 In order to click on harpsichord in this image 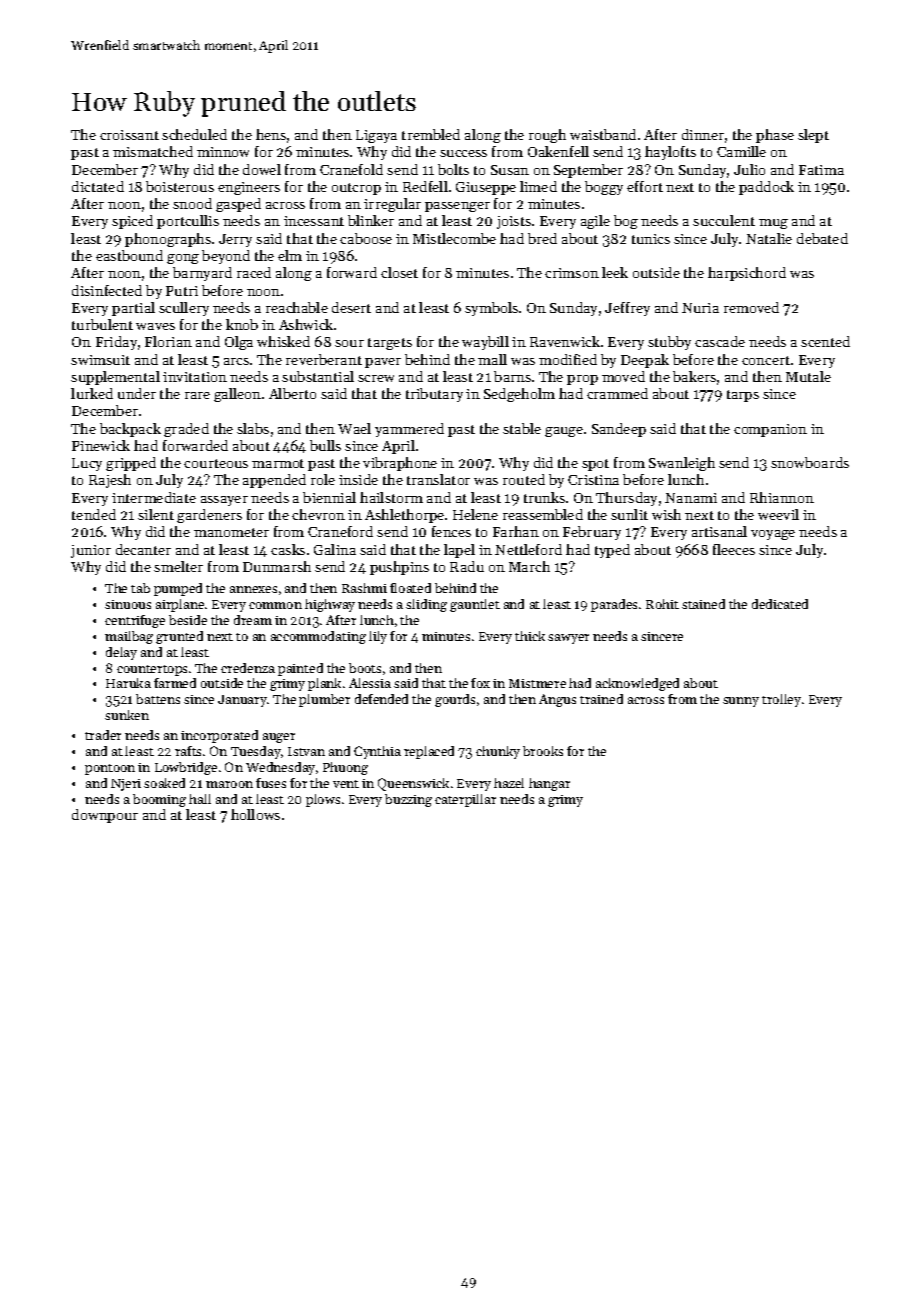, I will do `click(747, 274)`.
